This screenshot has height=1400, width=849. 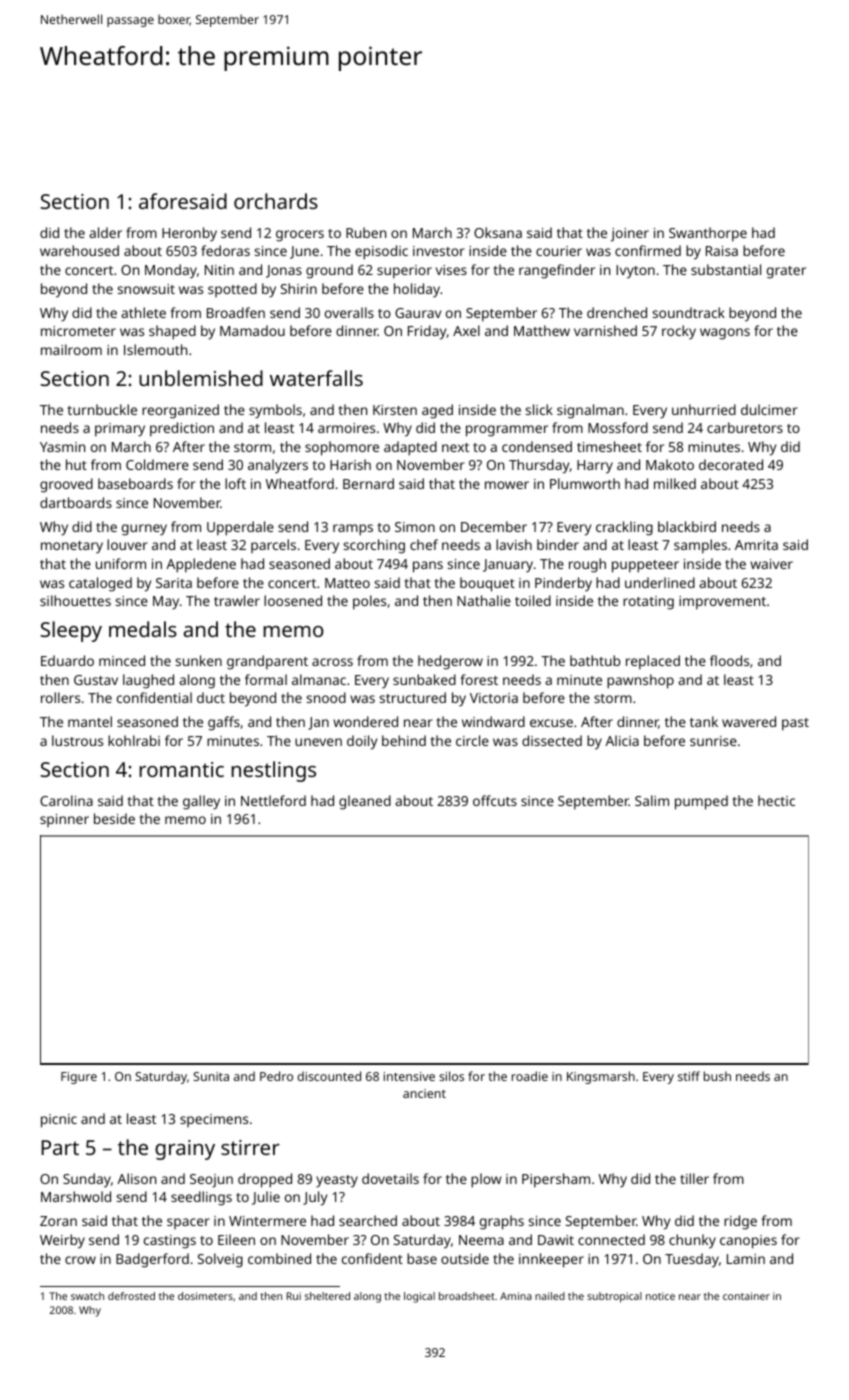 What do you see at coordinates (708, 234) in the screenshot?
I see `Swanthorpe` at bounding box center [708, 234].
